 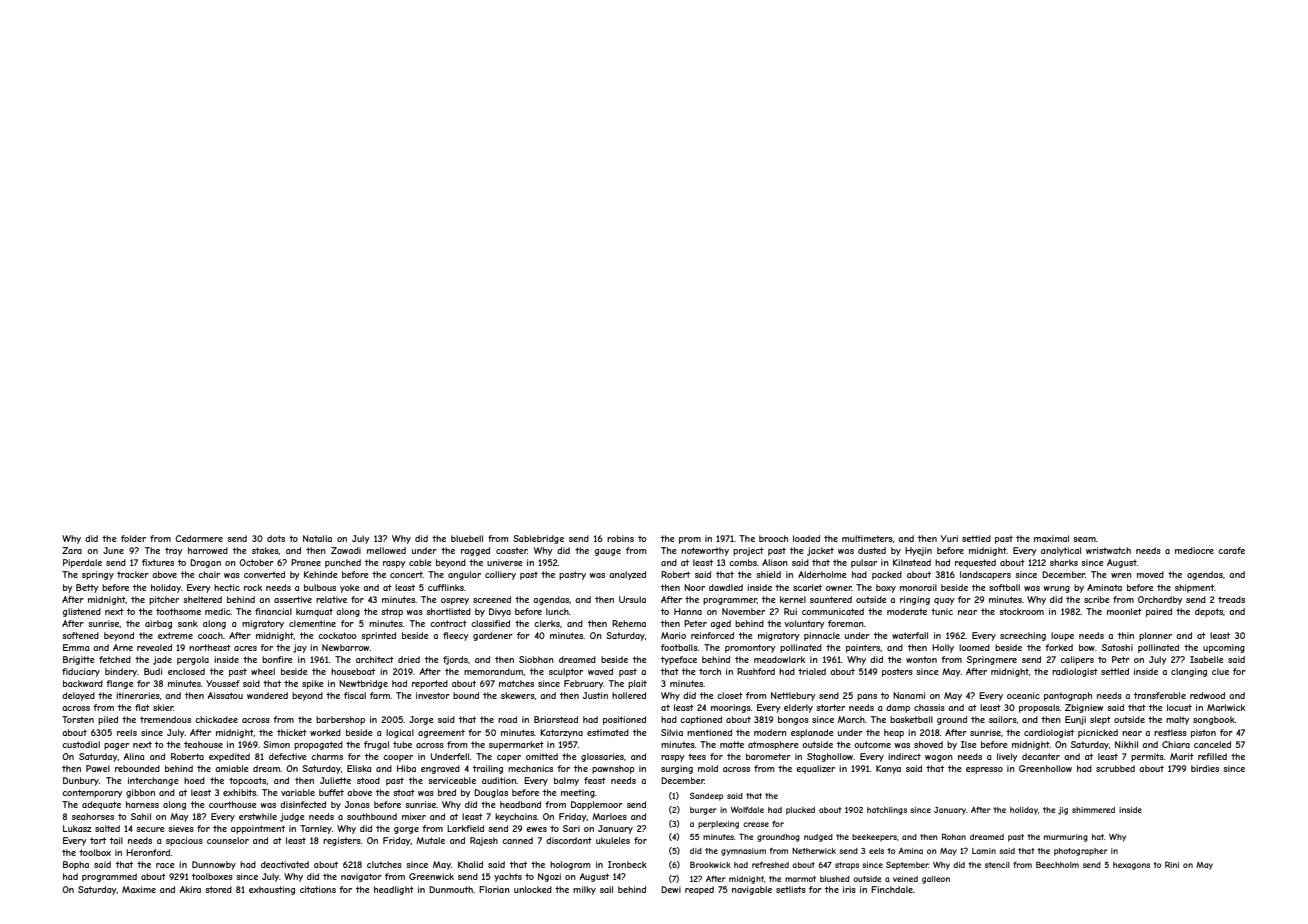 I want to click on courthouse, so click(x=233, y=804).
